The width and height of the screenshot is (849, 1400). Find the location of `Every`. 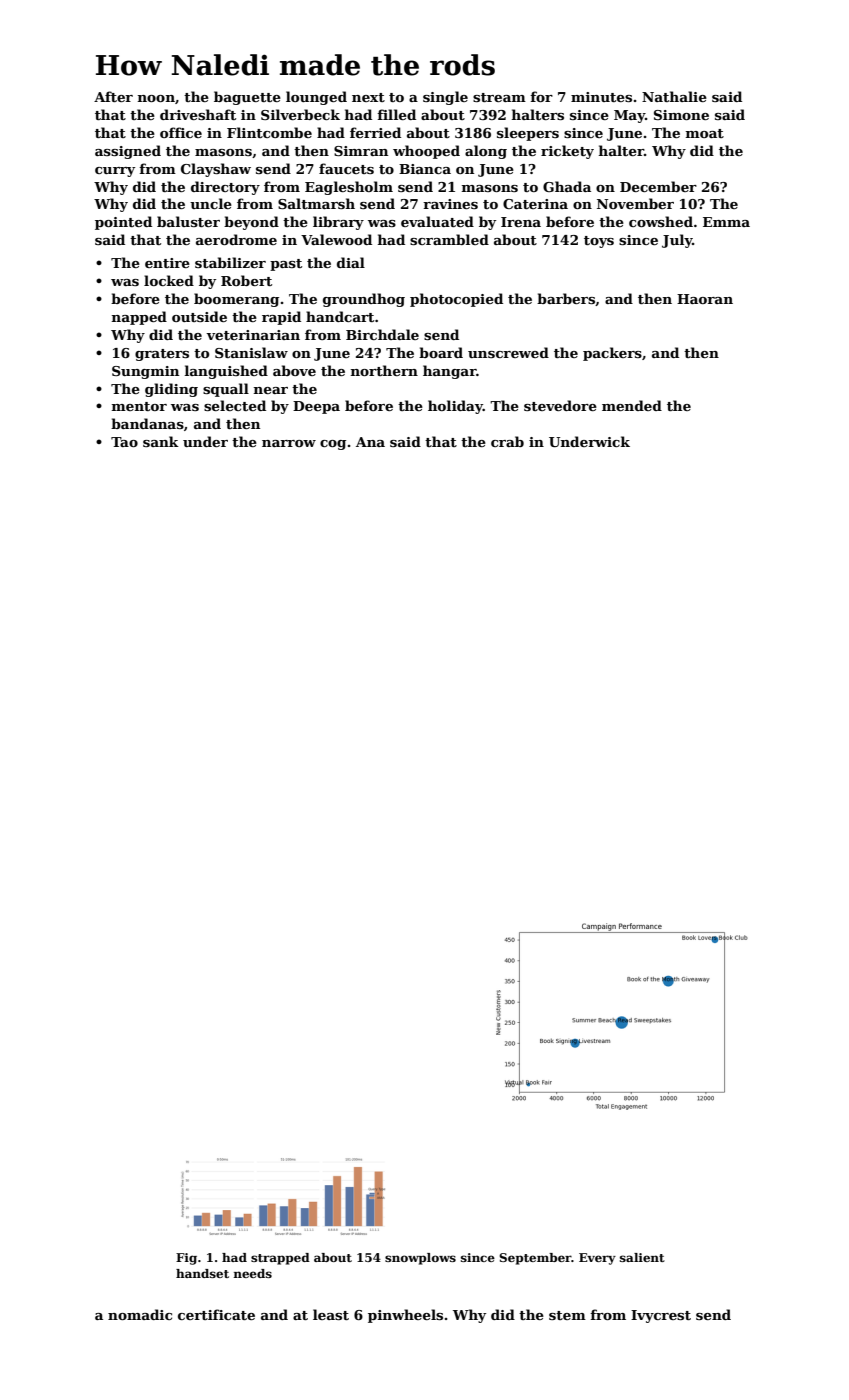

Every is located at coordinates (597, 1259).
